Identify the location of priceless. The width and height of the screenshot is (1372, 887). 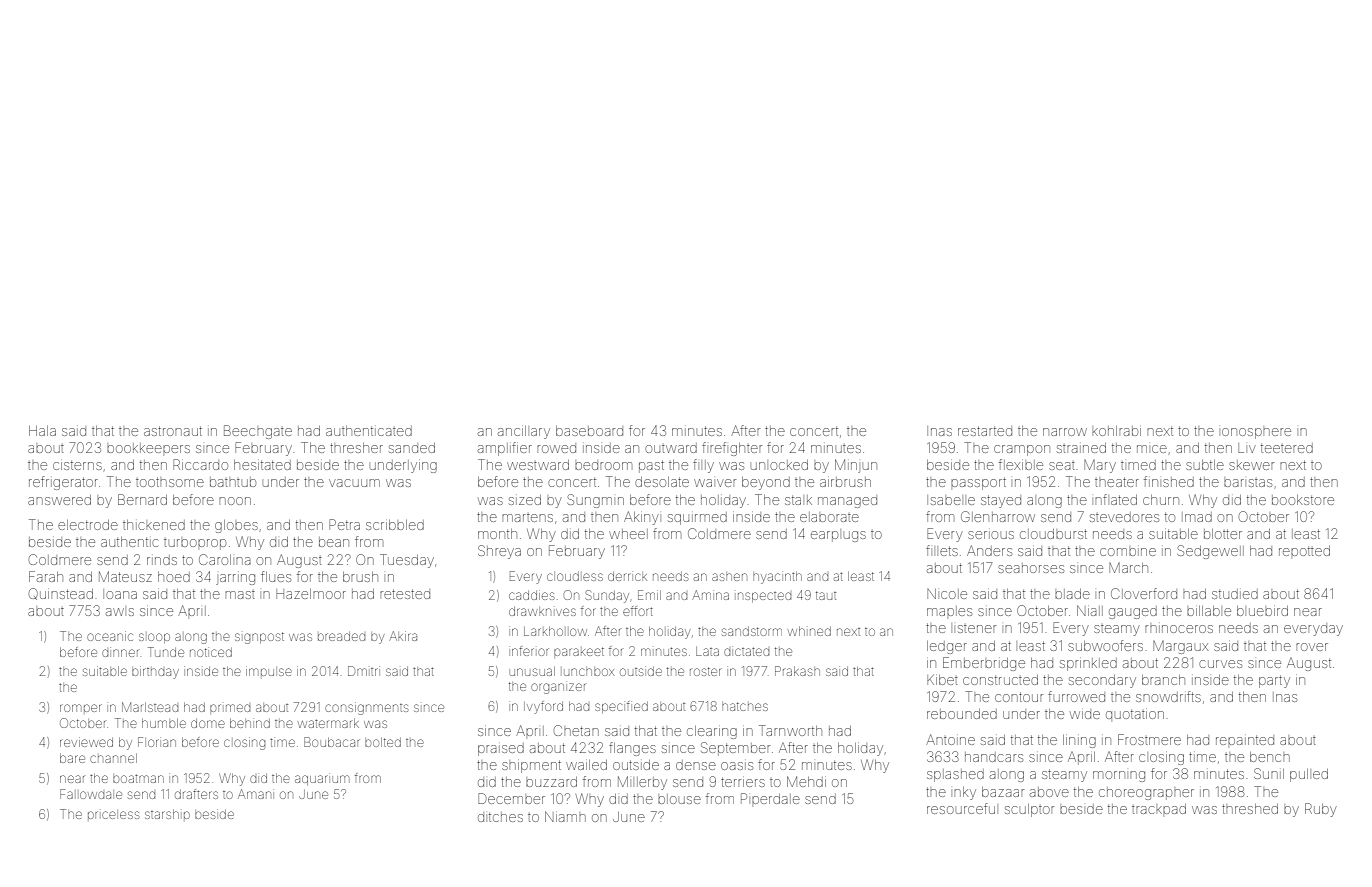
(113, 815).
